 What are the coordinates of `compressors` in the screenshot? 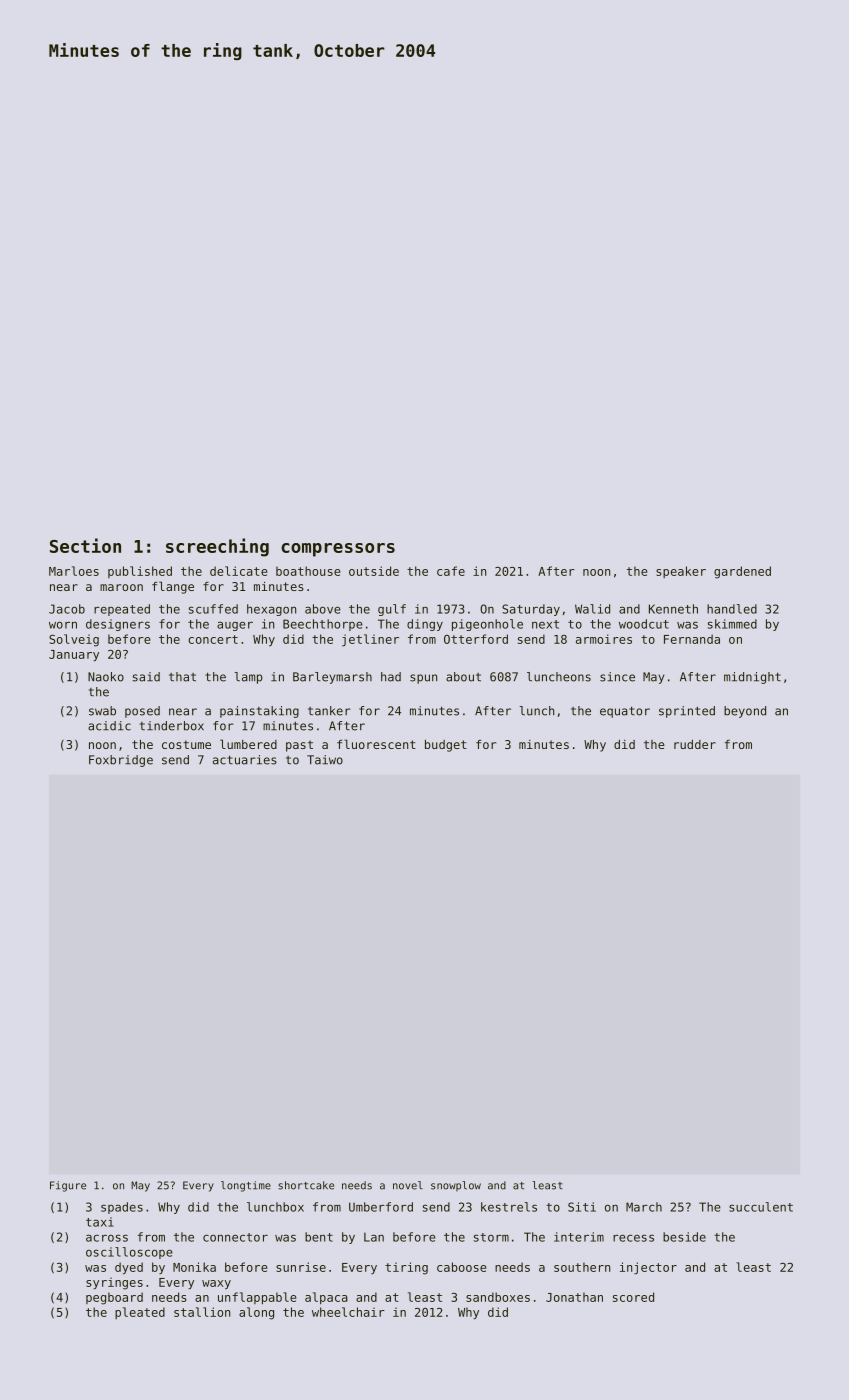 It's located at (338, 550).
